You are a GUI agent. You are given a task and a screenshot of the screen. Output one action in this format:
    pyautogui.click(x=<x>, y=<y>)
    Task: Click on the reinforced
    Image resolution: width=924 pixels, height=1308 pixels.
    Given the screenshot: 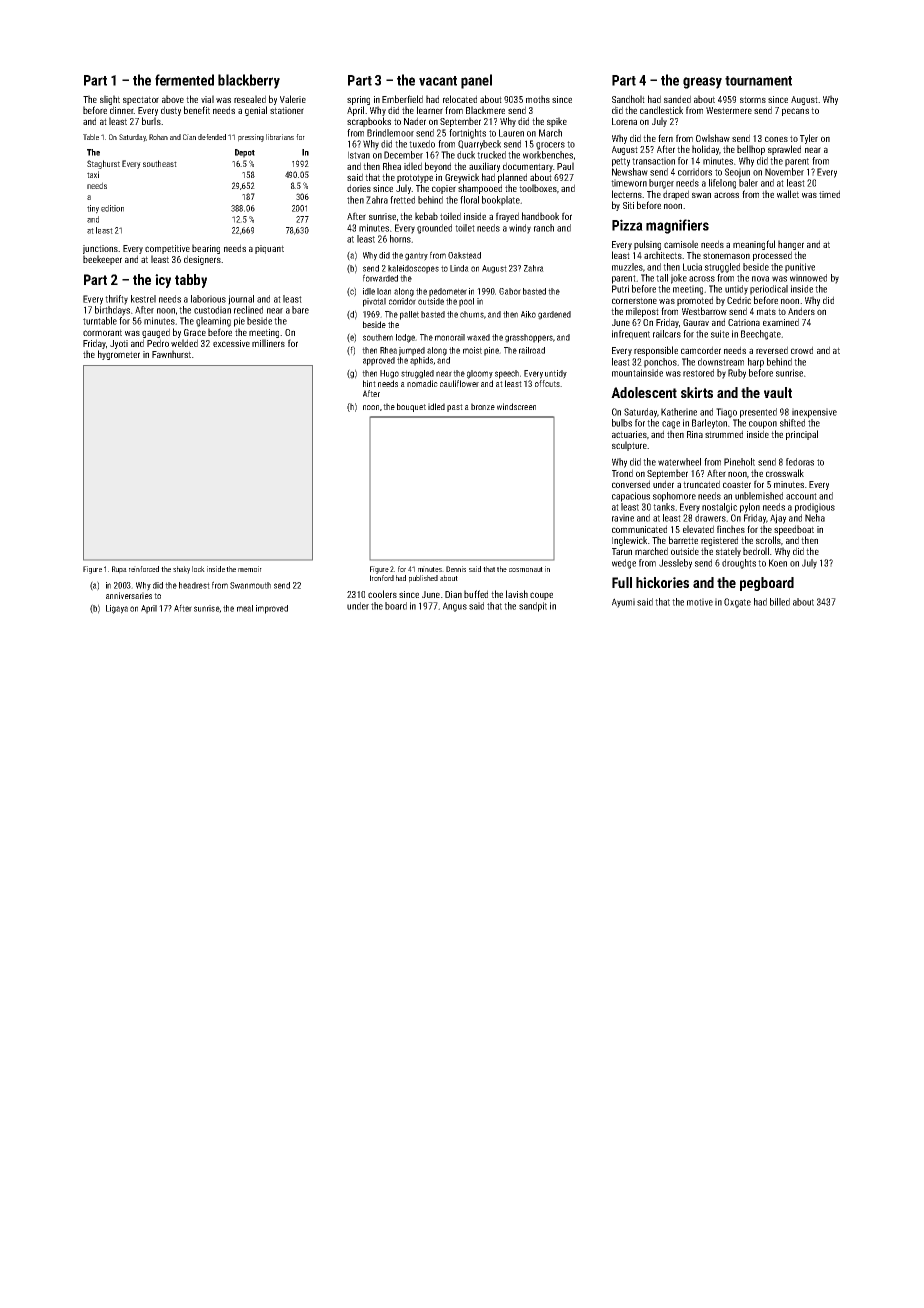 What is the action you would take?
    pyautogui.click(x=144, y=569)
